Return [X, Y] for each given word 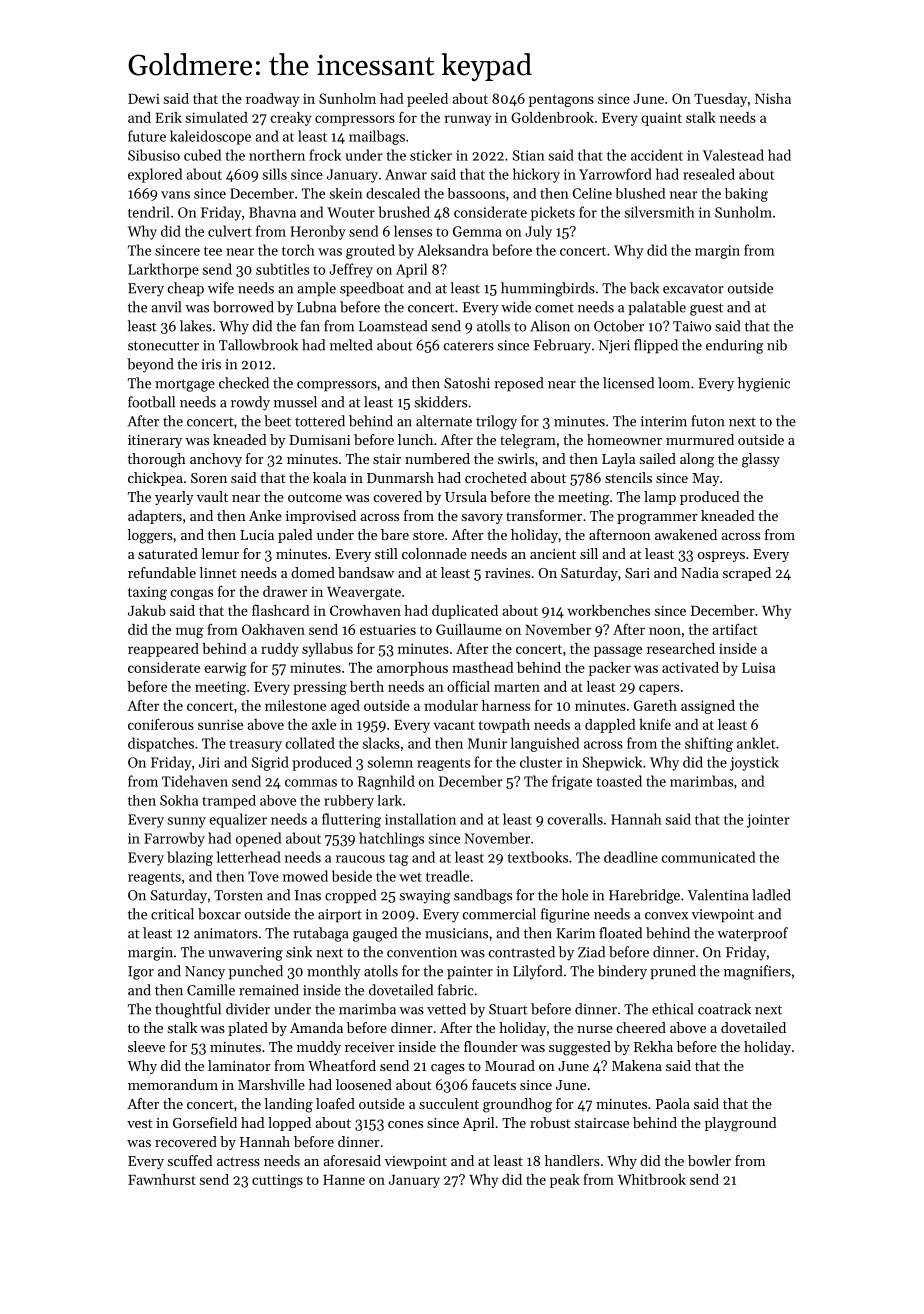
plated [248, 1029]
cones [405, 1124]
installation [420, 819]
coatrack [724, 1009]
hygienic [764, 384]
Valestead [733, 155]
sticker [431, 155]
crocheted [496, 477]
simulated [217, 117]
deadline [631, 857]
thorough [157, 460]
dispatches [161, 744]
